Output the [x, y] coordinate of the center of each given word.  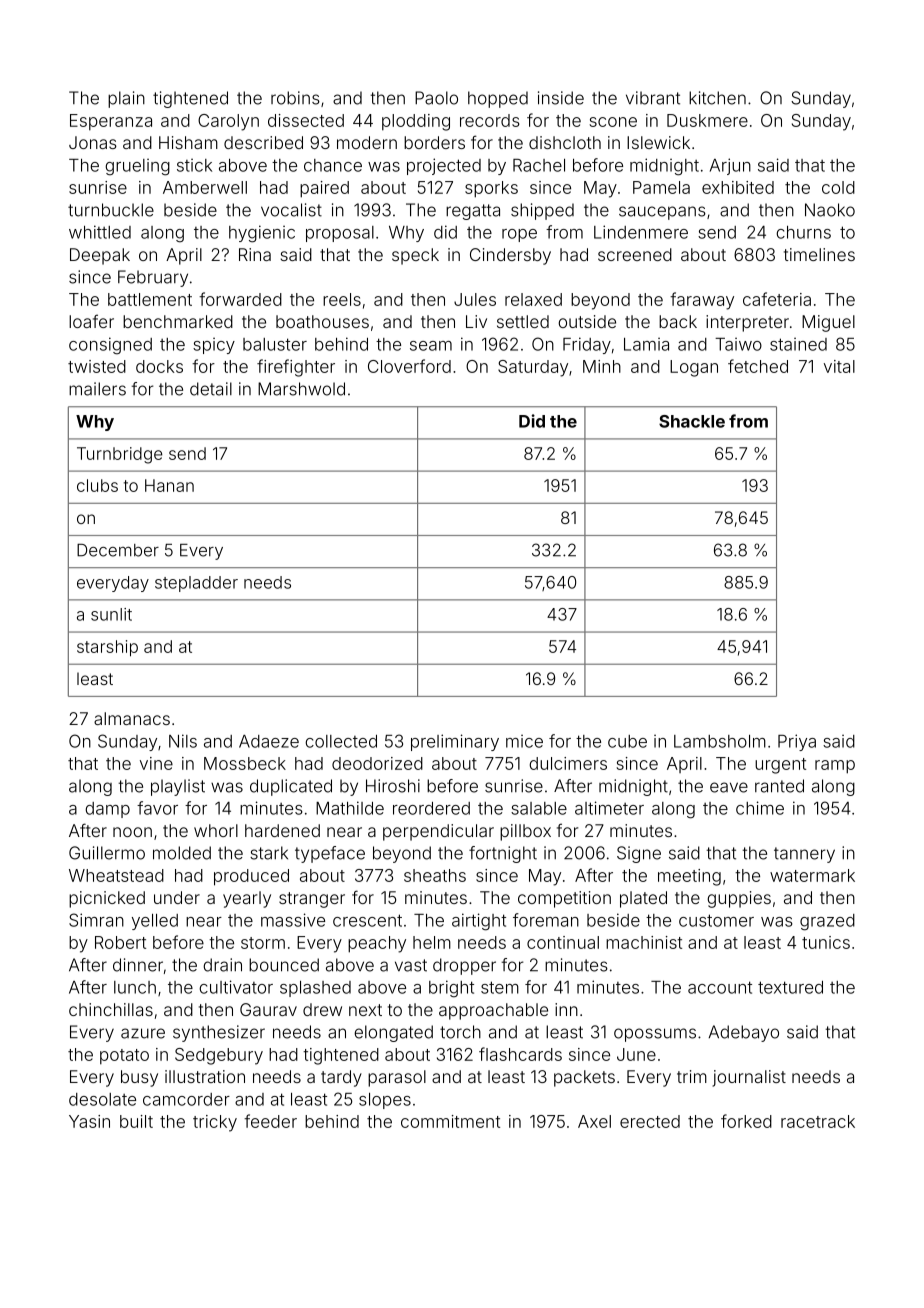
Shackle [692, 421]
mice [524, 741]
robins [295, 98]
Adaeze [269, 741]
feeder [270, 1121]
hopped [498, 99]
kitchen [717, 98]
